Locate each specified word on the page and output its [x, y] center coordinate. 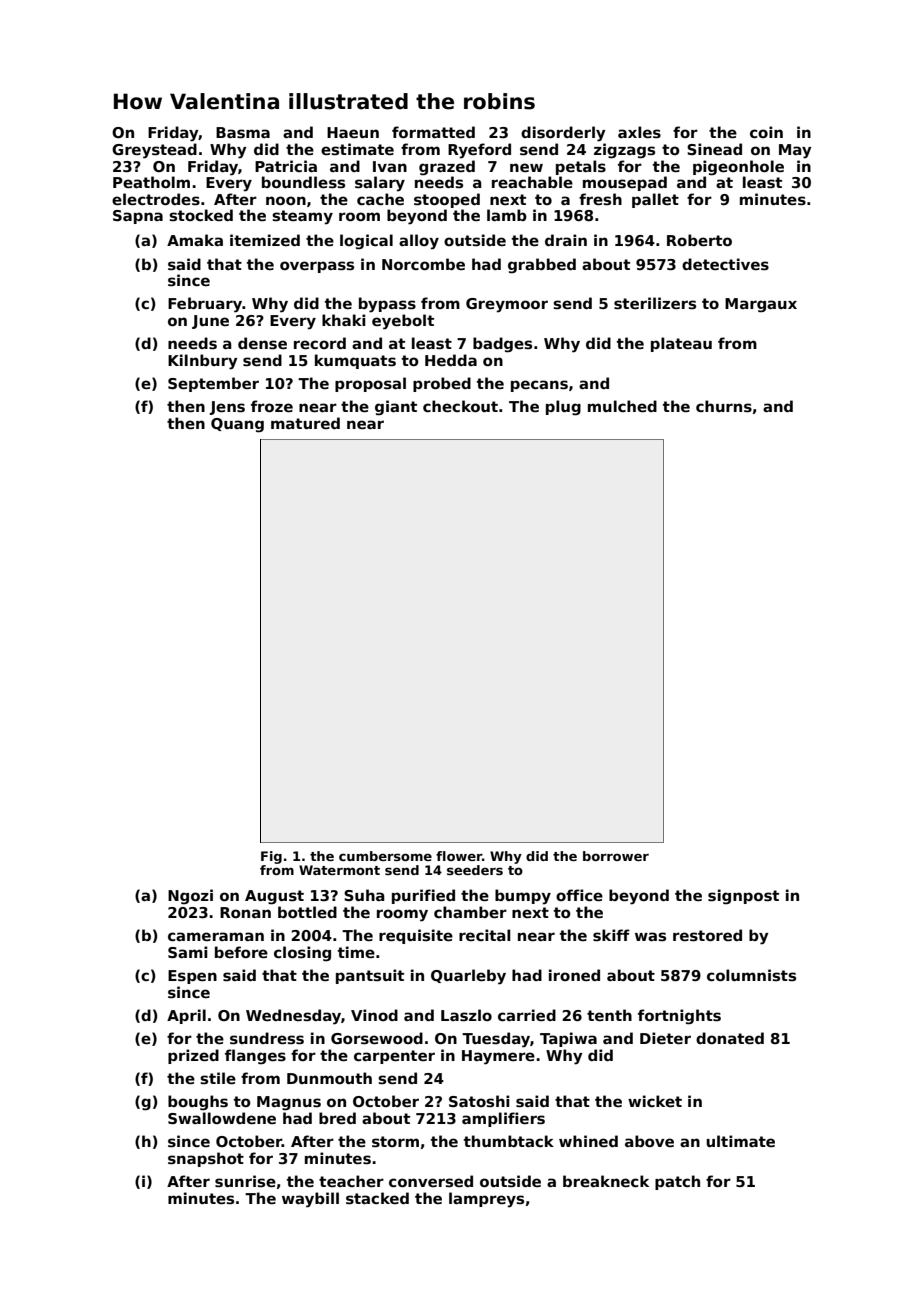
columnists [751, 975]
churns [724, 406]
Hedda [451, 360]
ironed [574, 975]
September [213, 384]
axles [639, 132]
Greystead [154, 151]
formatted [433, 132]
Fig [271, 857]
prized [193, 1056]
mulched [622, 406]
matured [305, 423]
